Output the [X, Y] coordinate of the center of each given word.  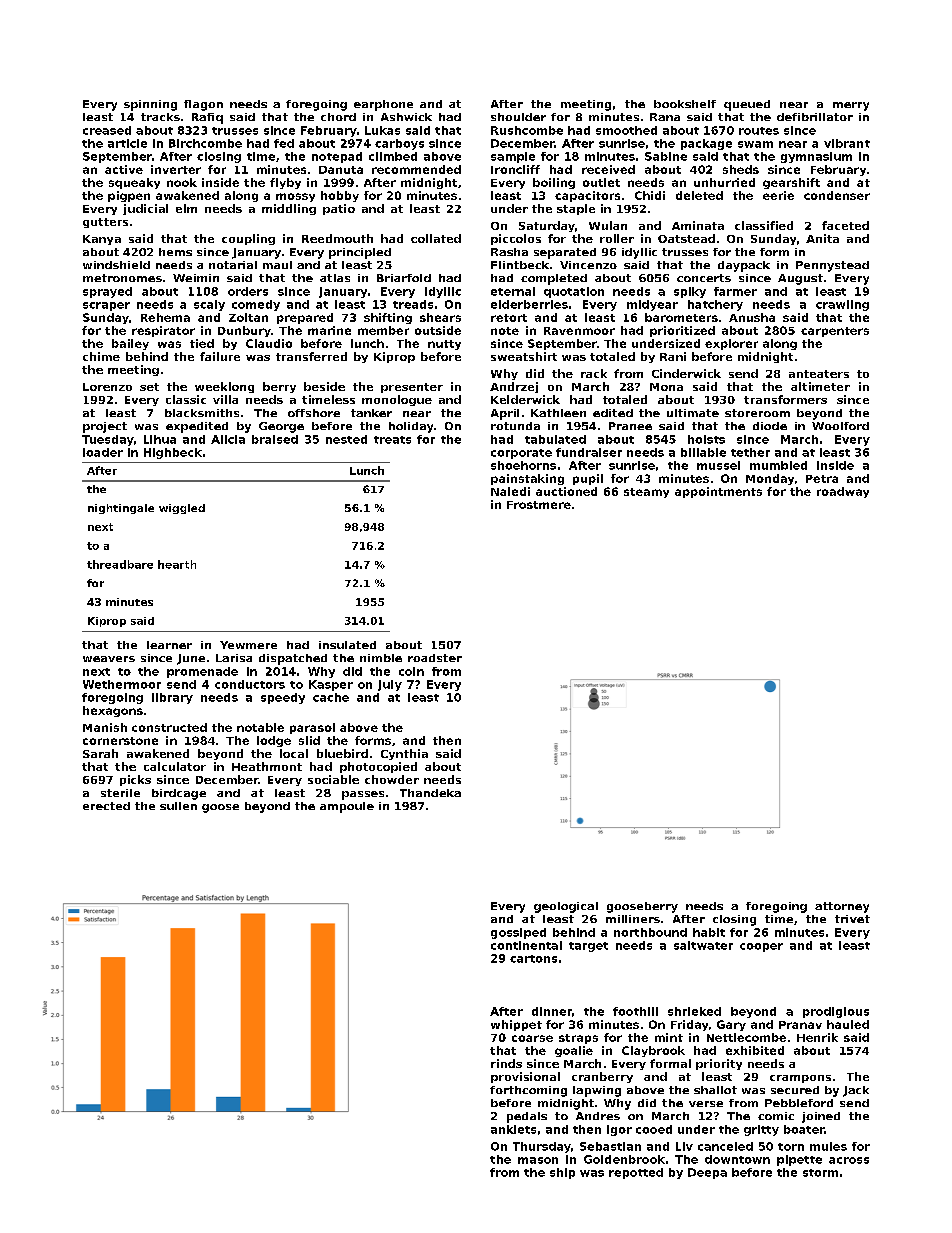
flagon [203, 105]
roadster [435, 658]
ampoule [347, 807]
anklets [513, 1129]
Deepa [707, 1173]
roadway [843, 492]
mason [538, 1160]
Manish [105, 727]
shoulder [518, 117]
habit [709, 932]
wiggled [182, 509]
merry [851, 106]
